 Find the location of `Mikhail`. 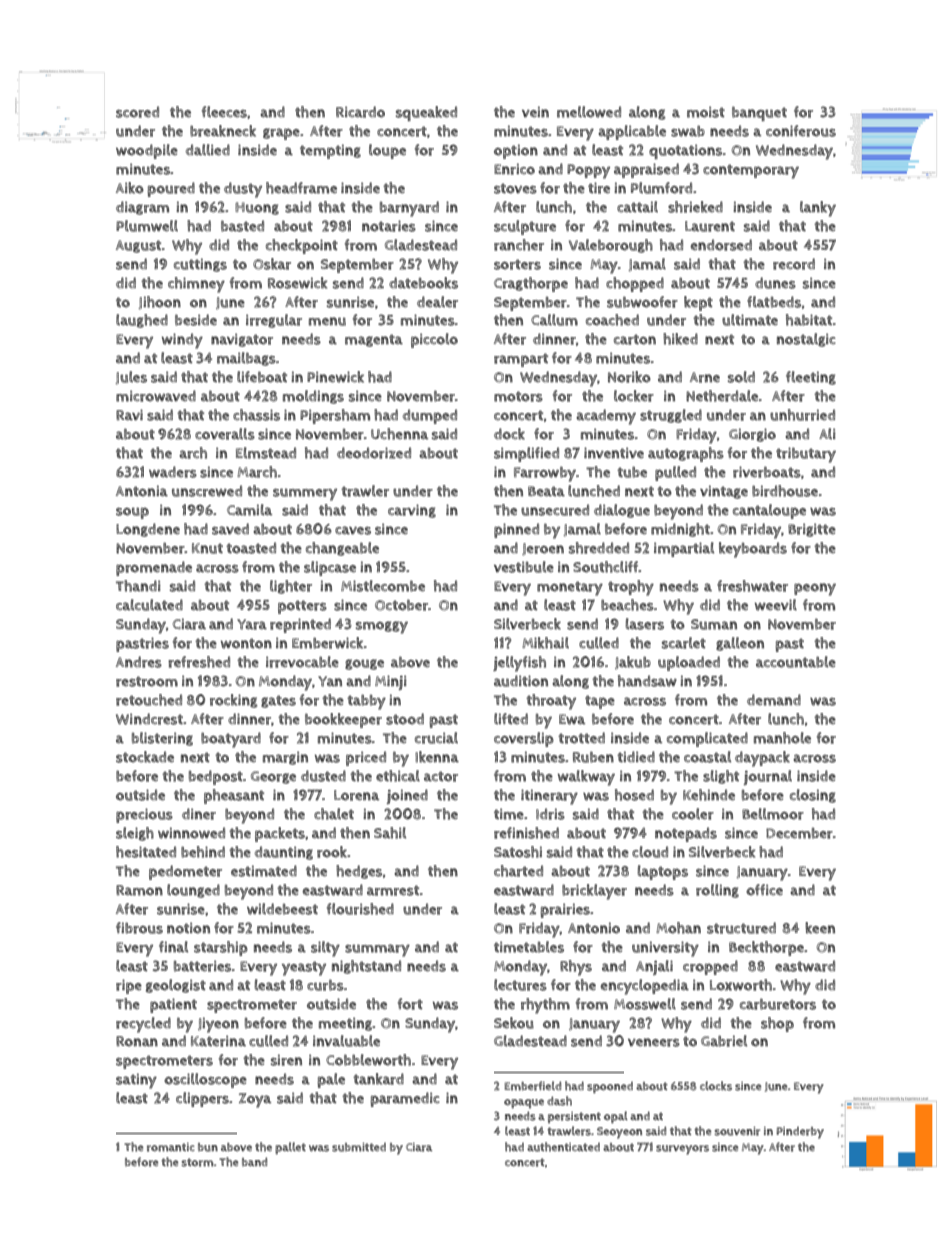

Mikhail is located at coordinates (545, 643).
